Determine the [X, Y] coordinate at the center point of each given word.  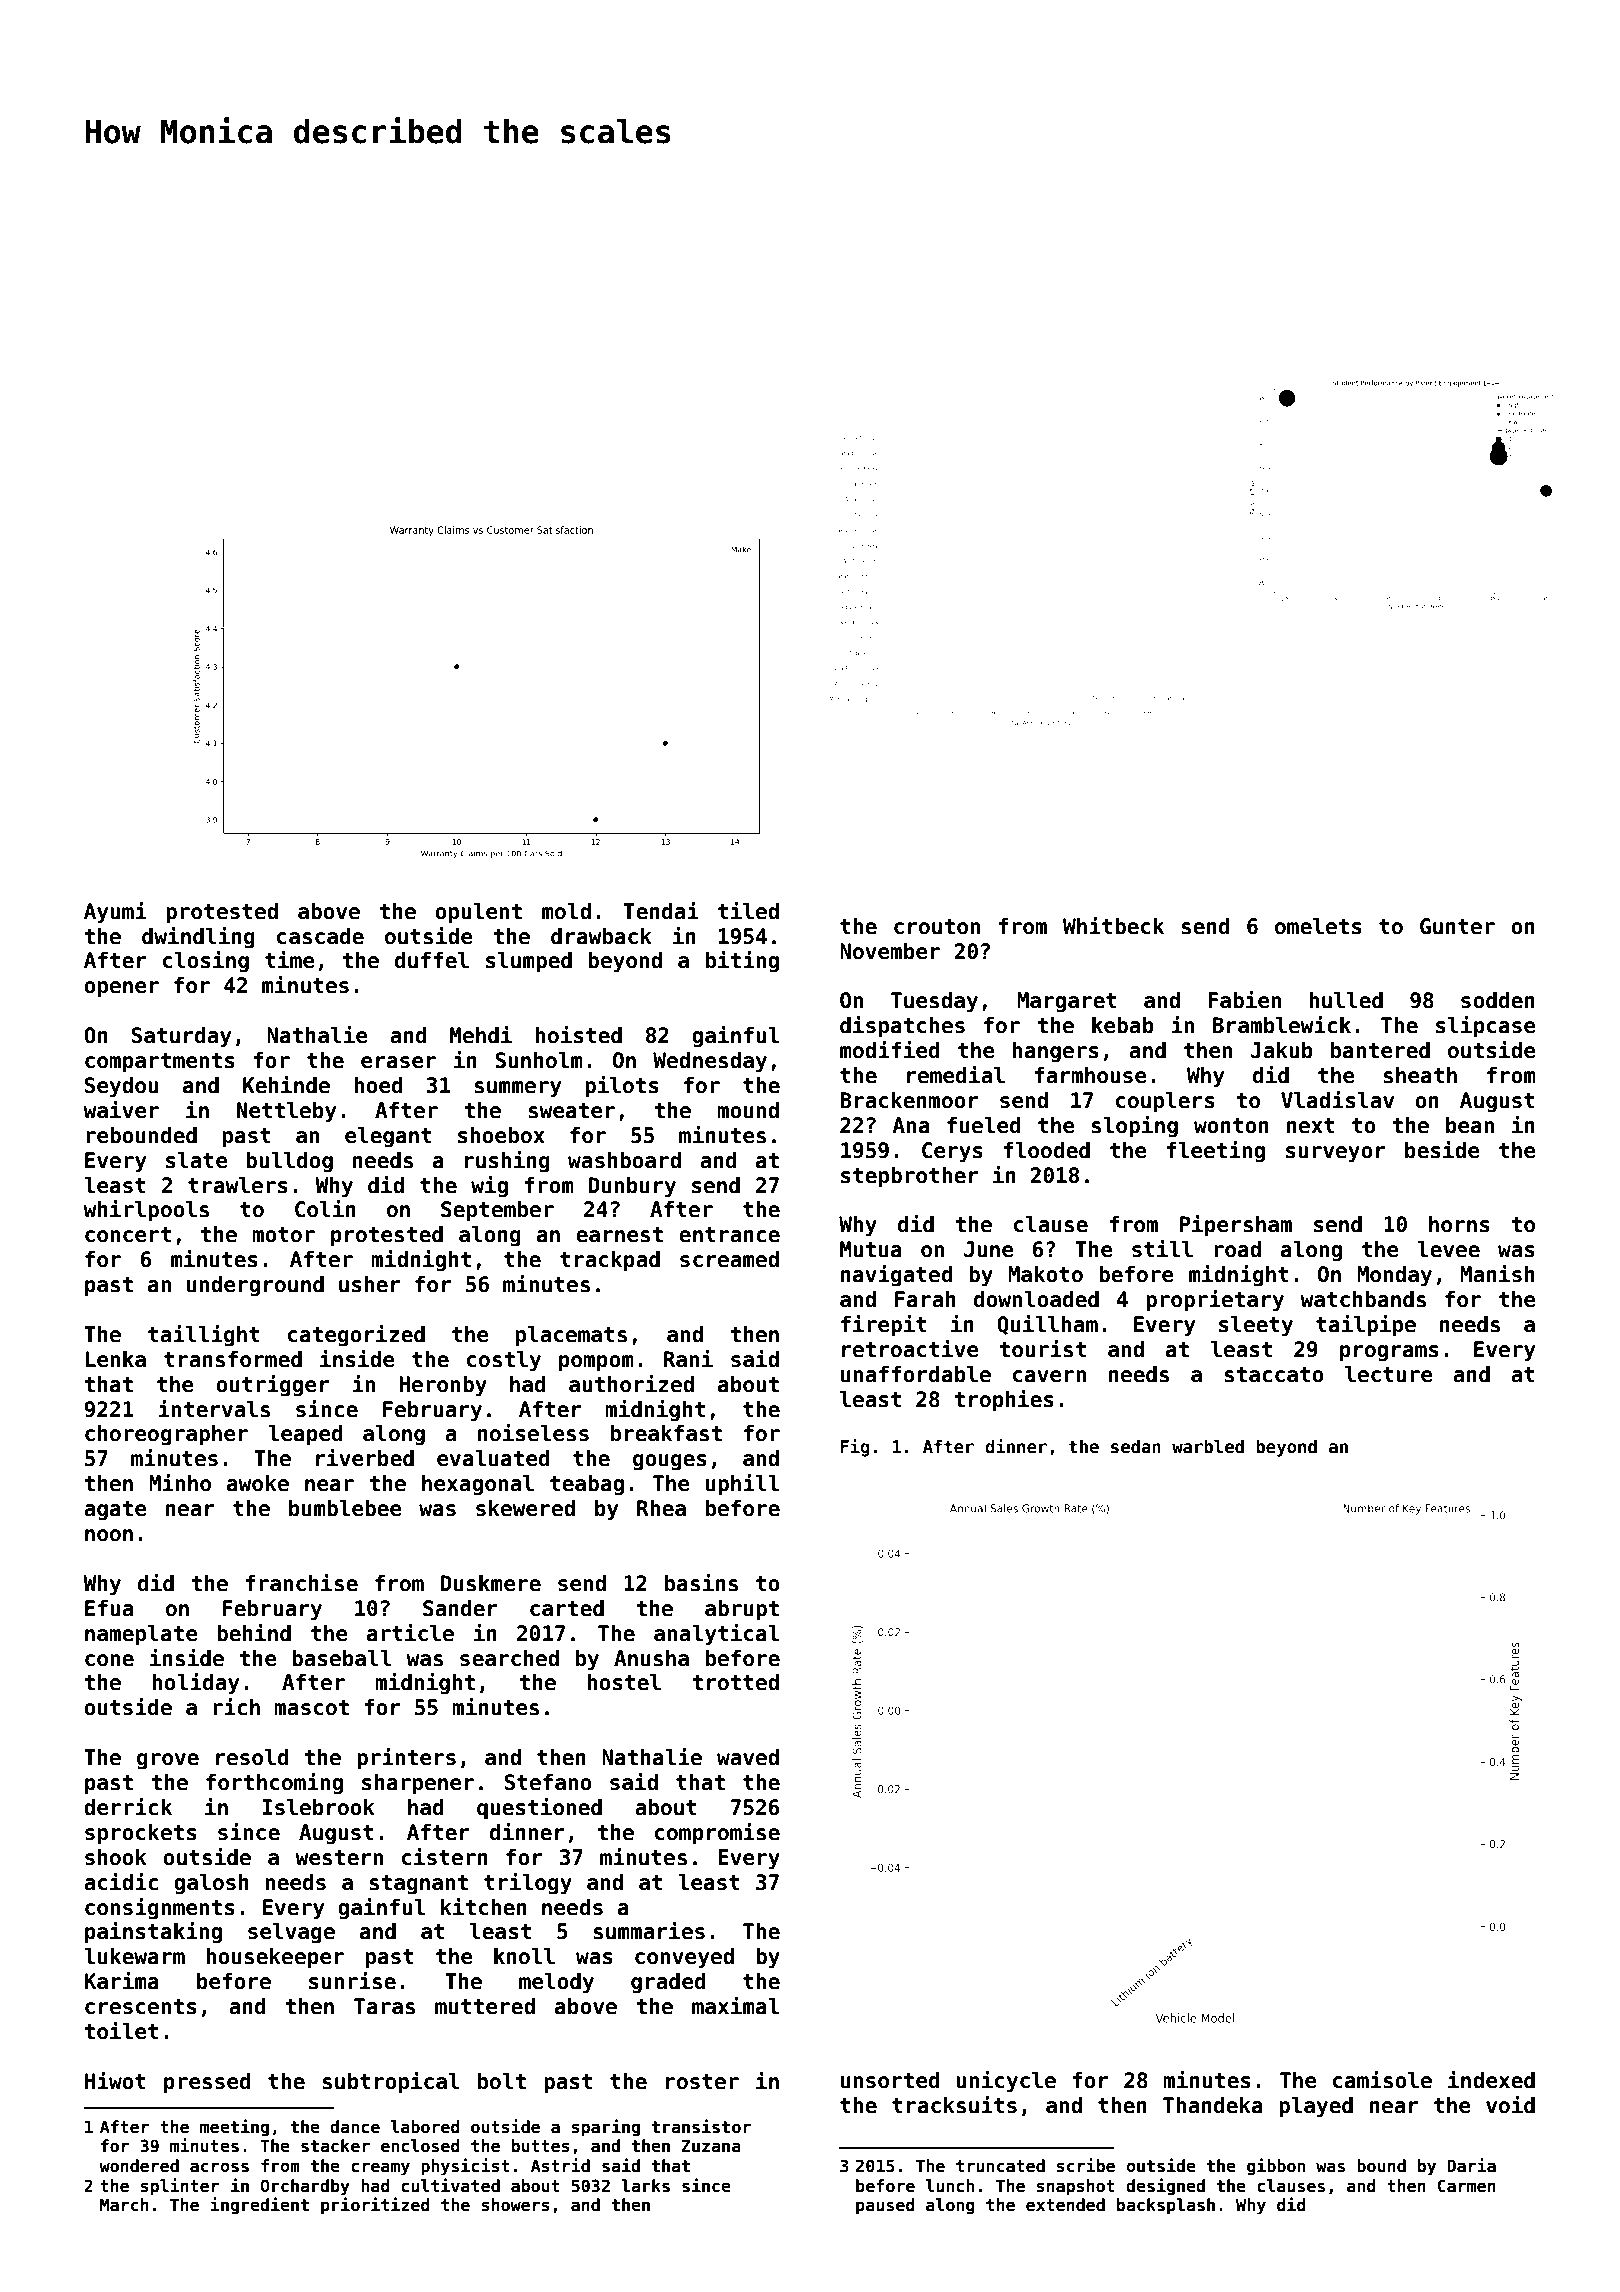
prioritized [375, 2206]
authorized [631, 1384]
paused [885, 2206]
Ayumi [115, 913]
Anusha [651, 1658]
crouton [937, 927]
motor [283, 1235]
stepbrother [910, 1177]
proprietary [1215, 1301]
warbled [1208, 1446]
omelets [1318, 926]
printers [406, 1759]
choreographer [166, 1435]
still [1162, 1249]
